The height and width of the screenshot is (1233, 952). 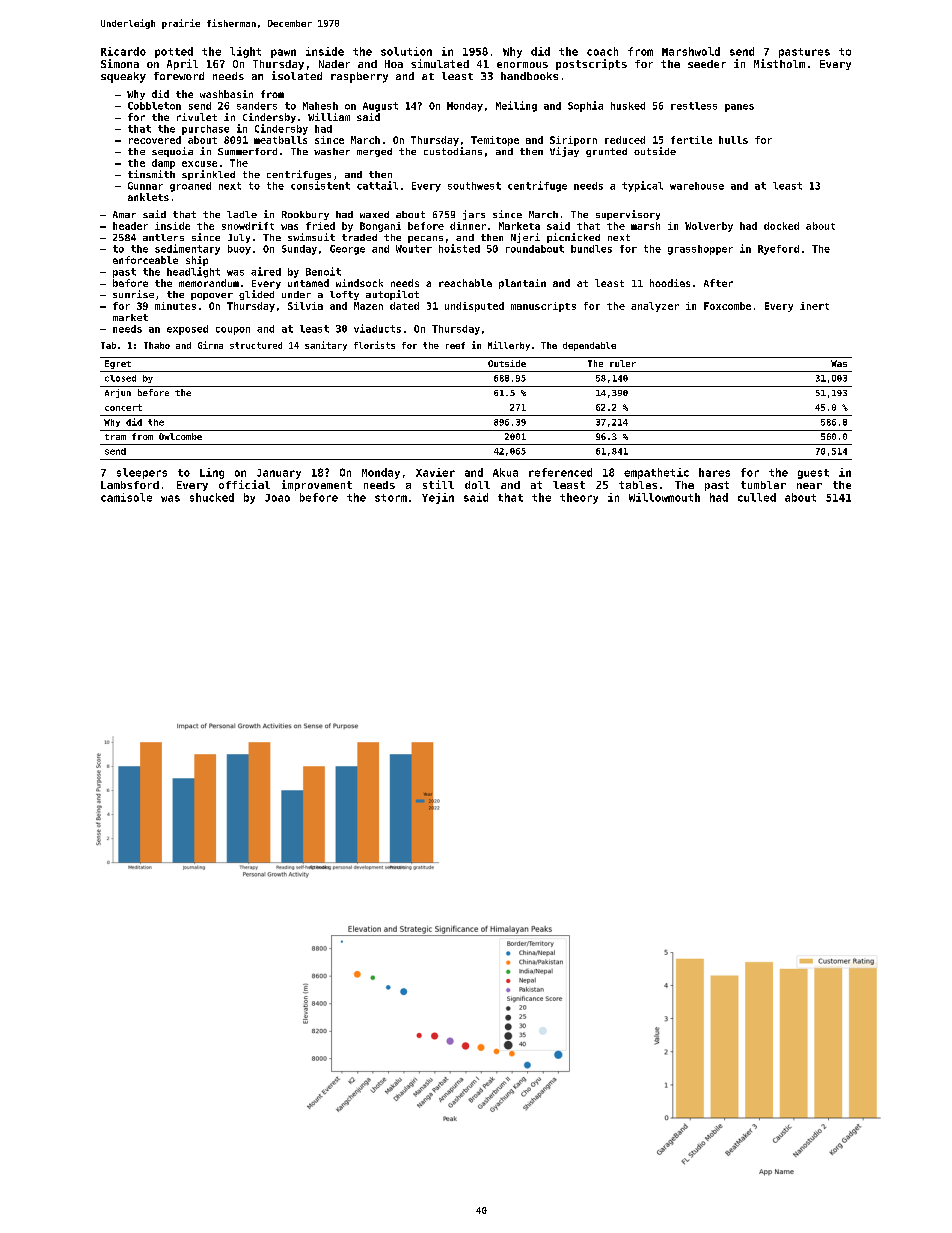 I want to click on manuscripts, so click(x=543, y=307).
